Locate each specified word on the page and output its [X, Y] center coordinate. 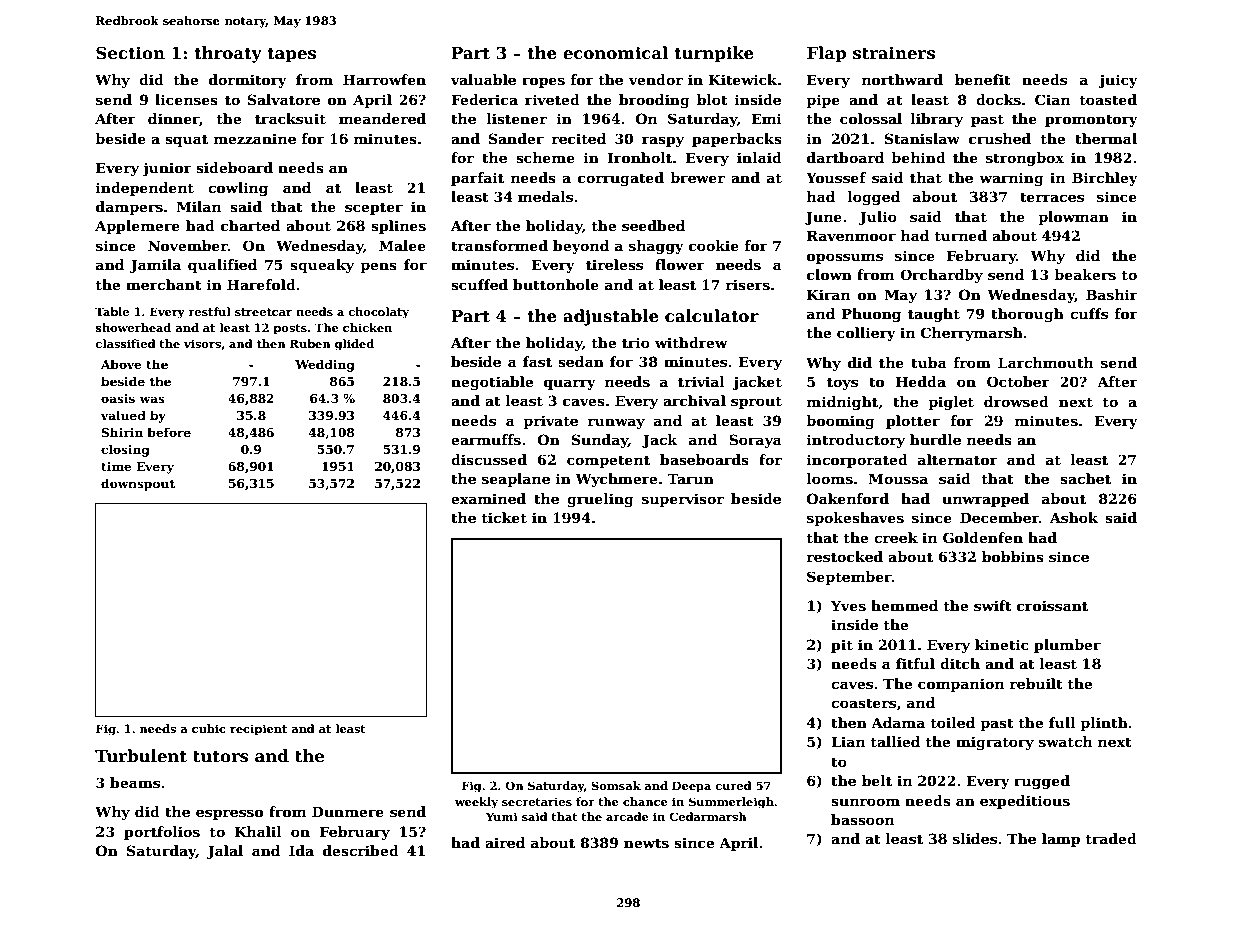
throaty [228, 54]
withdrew [691, 342]
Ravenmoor [851, 235]
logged [874, 198]
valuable [483, 79]
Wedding [325, 365]
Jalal [225, 852]
